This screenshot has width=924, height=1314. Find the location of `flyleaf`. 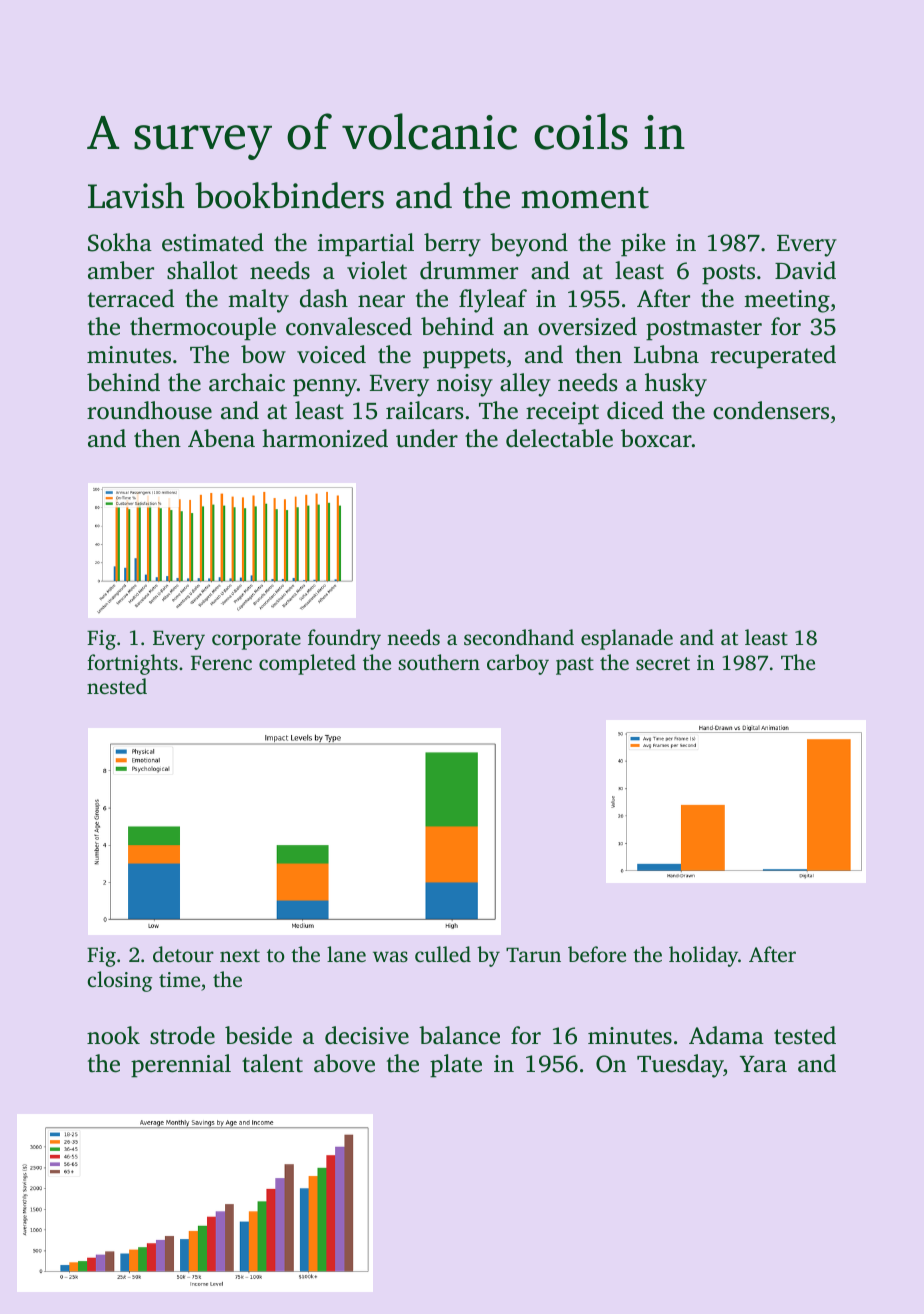

flyleaf is located at coordinates (493, 301).
